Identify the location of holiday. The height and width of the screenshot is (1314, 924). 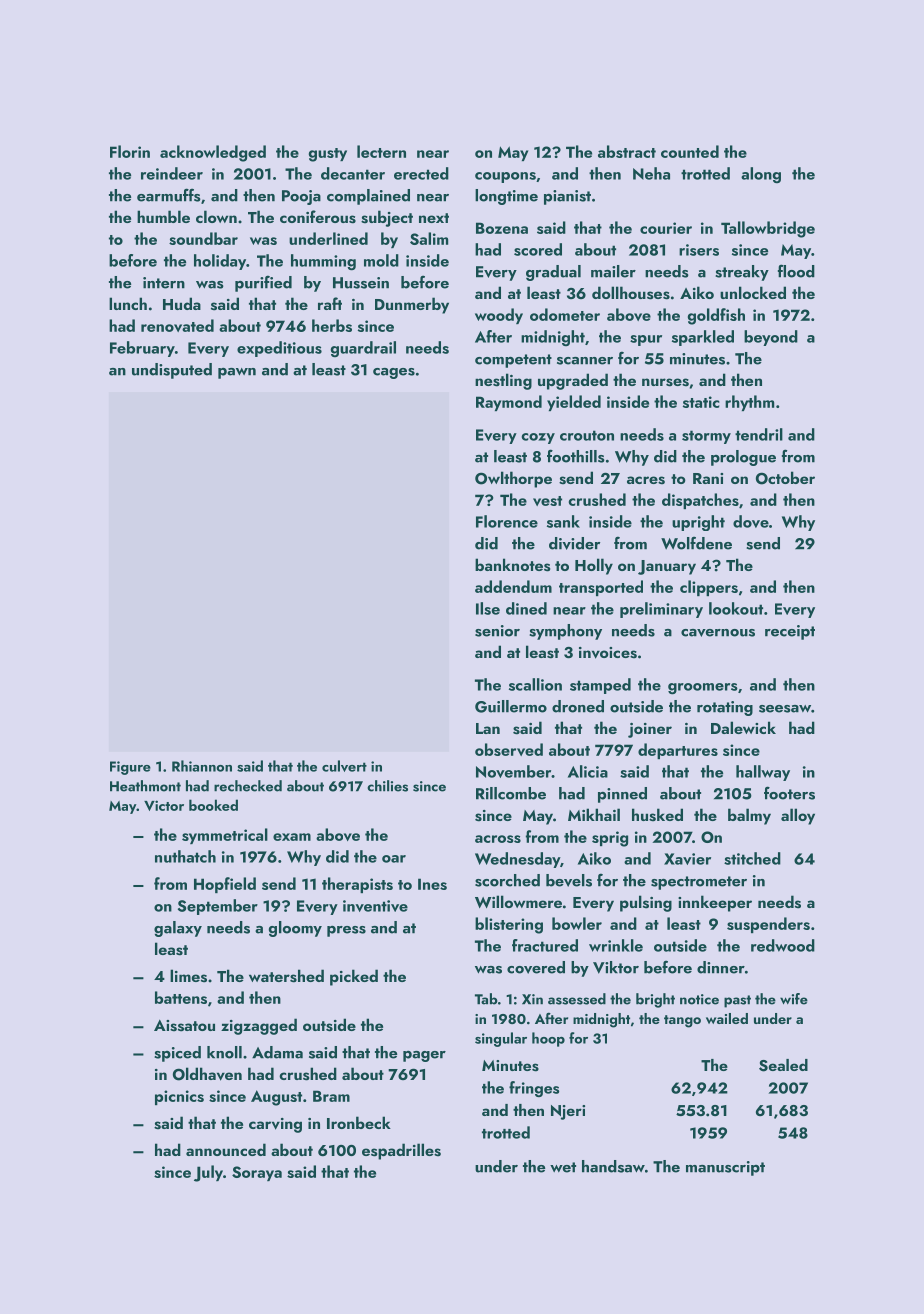
(220, 262).
